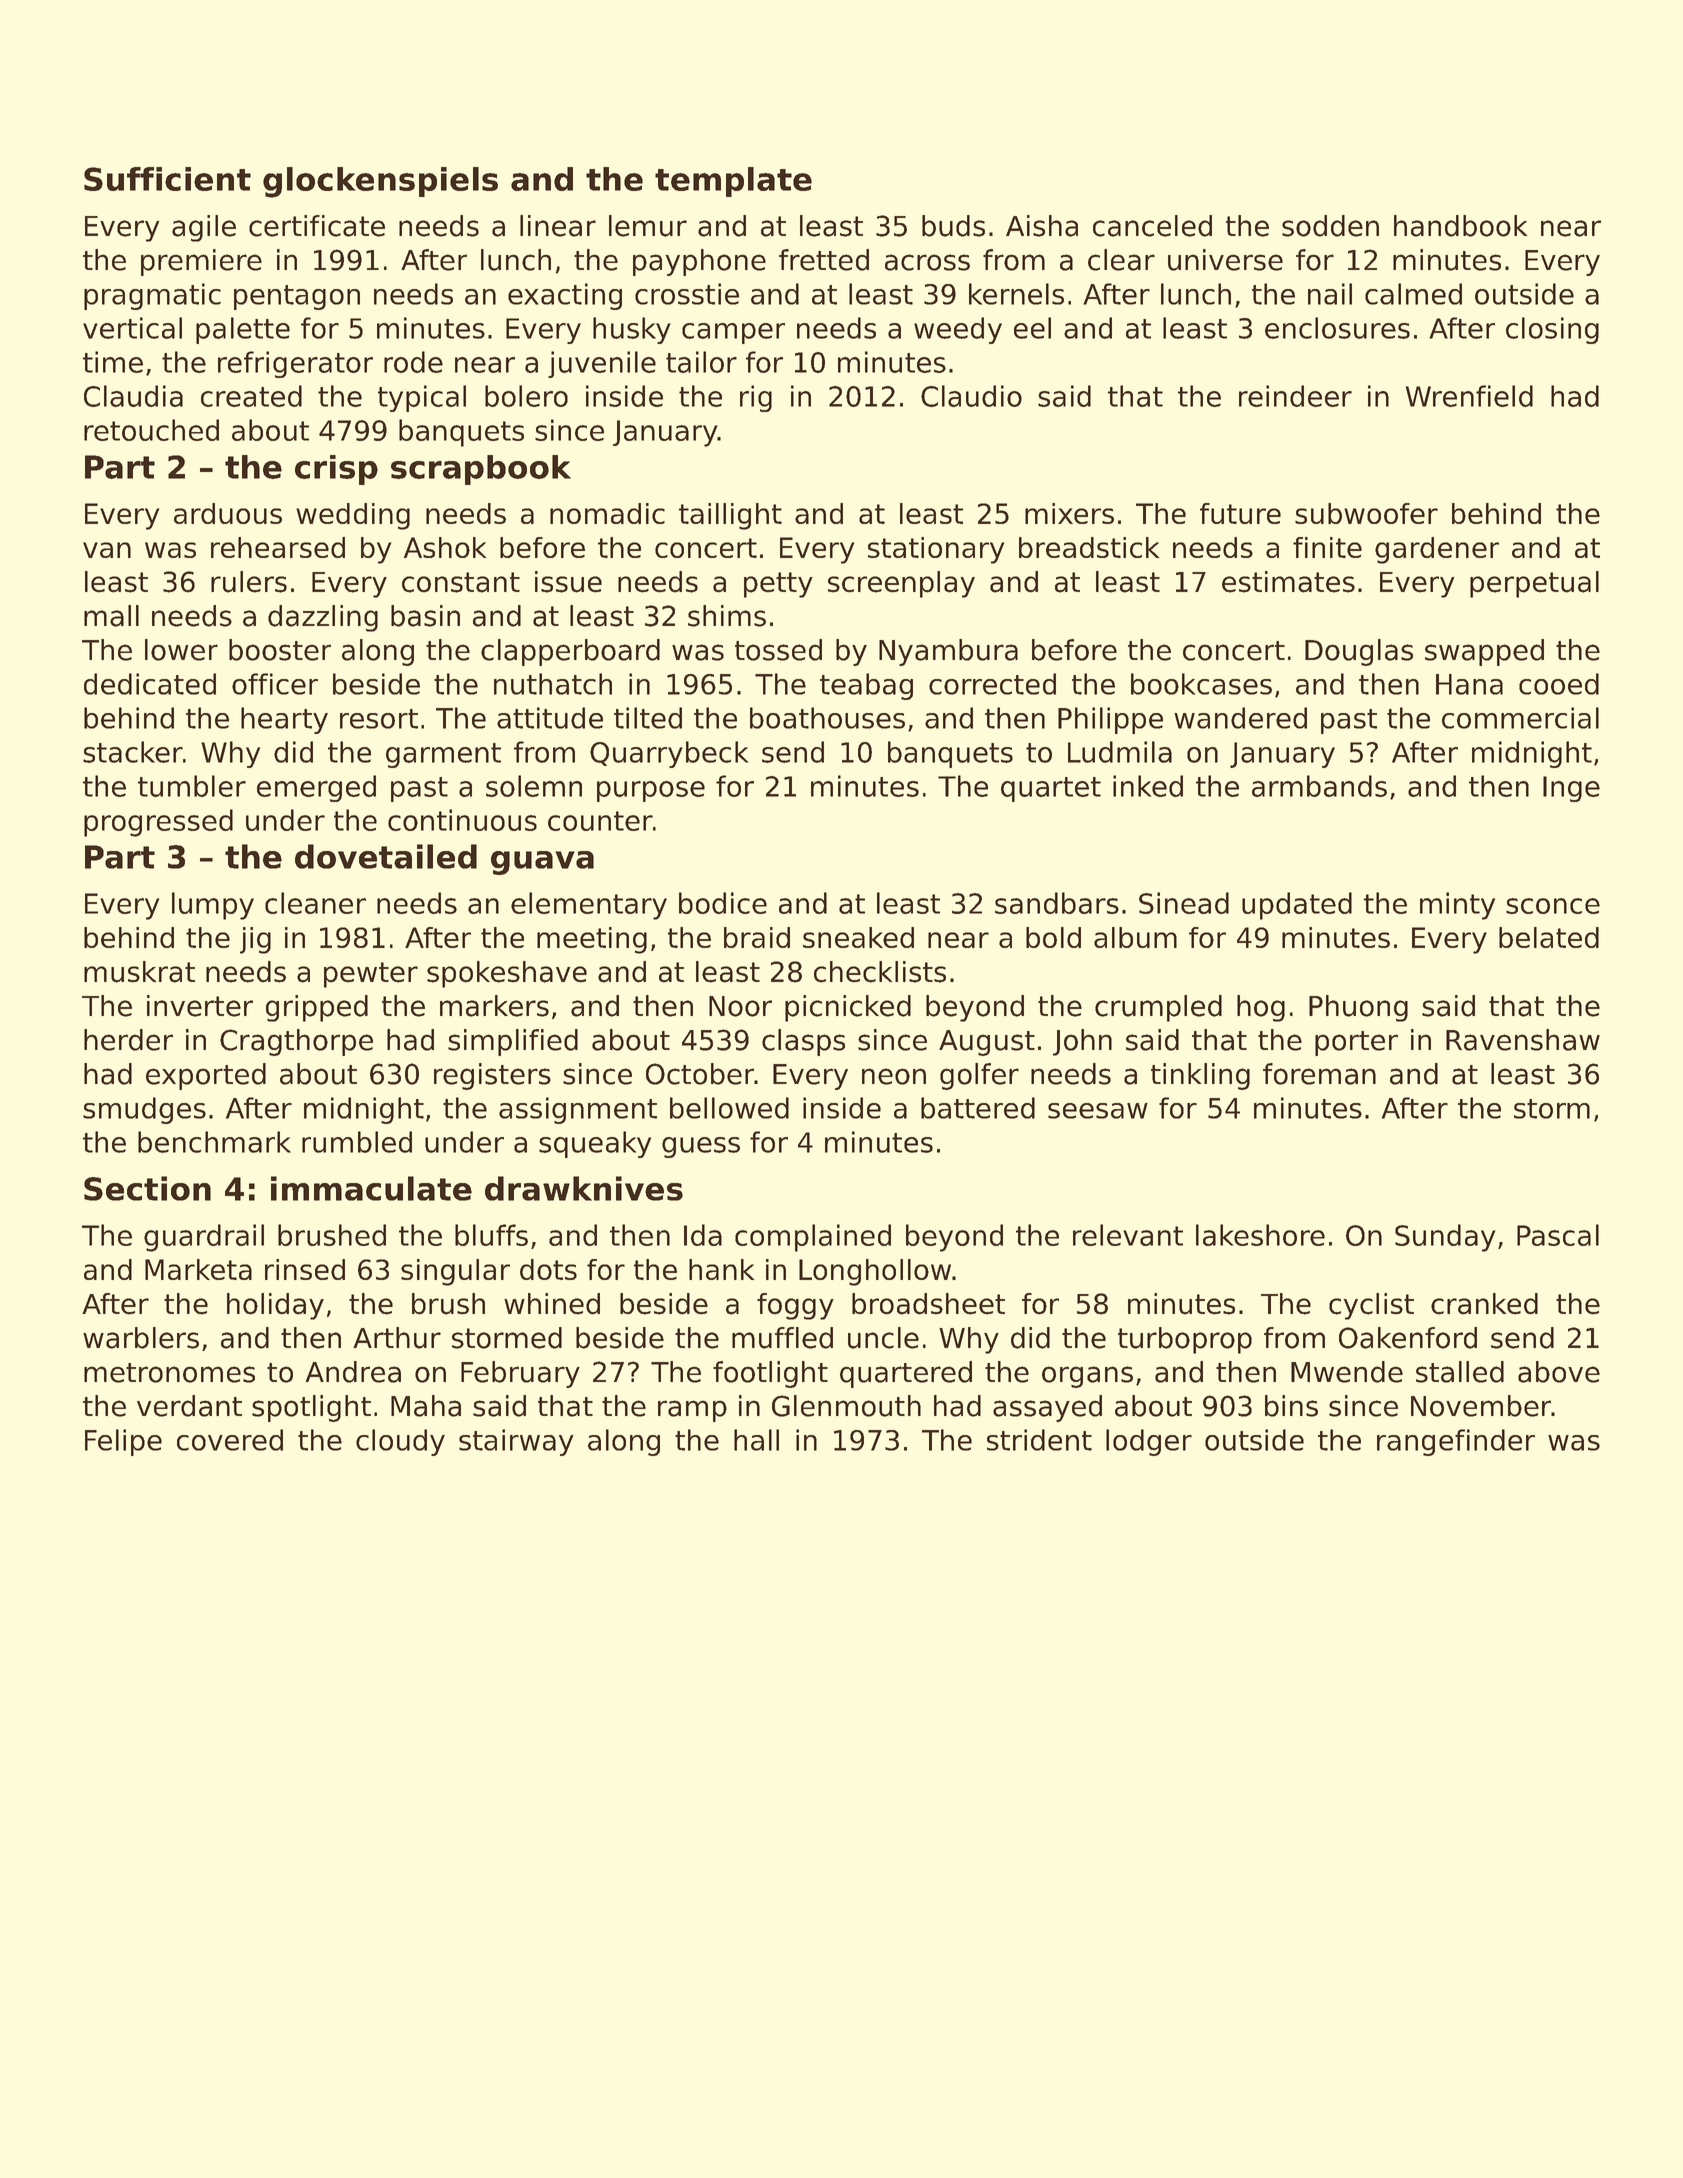 The height and width of the screenshot is (2178, 1683). What do you see at coordinates (827, 718) in the screenshot?
I see `boathouses` at bounding box center [827, 718].
